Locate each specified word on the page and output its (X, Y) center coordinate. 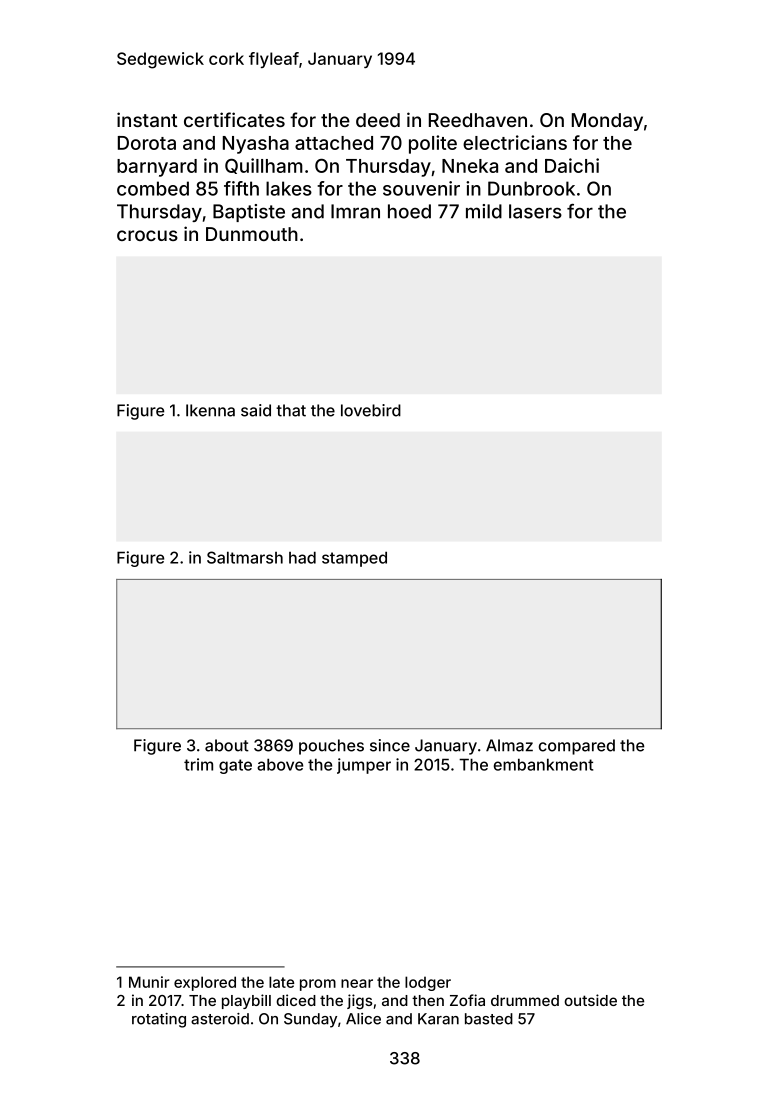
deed (378, 120)
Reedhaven (478, 120)
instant (147, 119)
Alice (363, 1019)
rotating (159, 1020)
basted (489, 1019)
